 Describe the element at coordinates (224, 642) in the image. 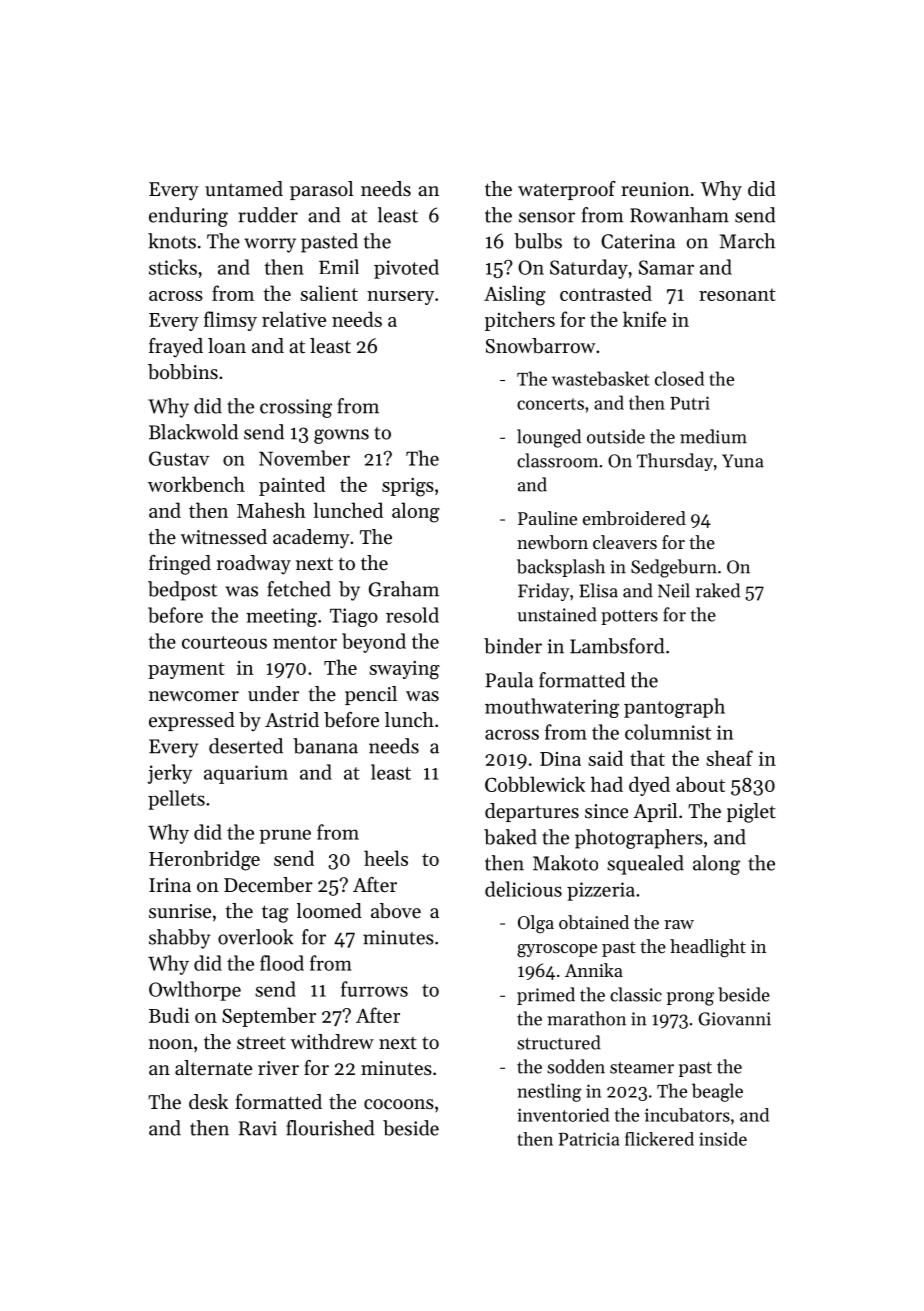

I see `courteous` at that location.
